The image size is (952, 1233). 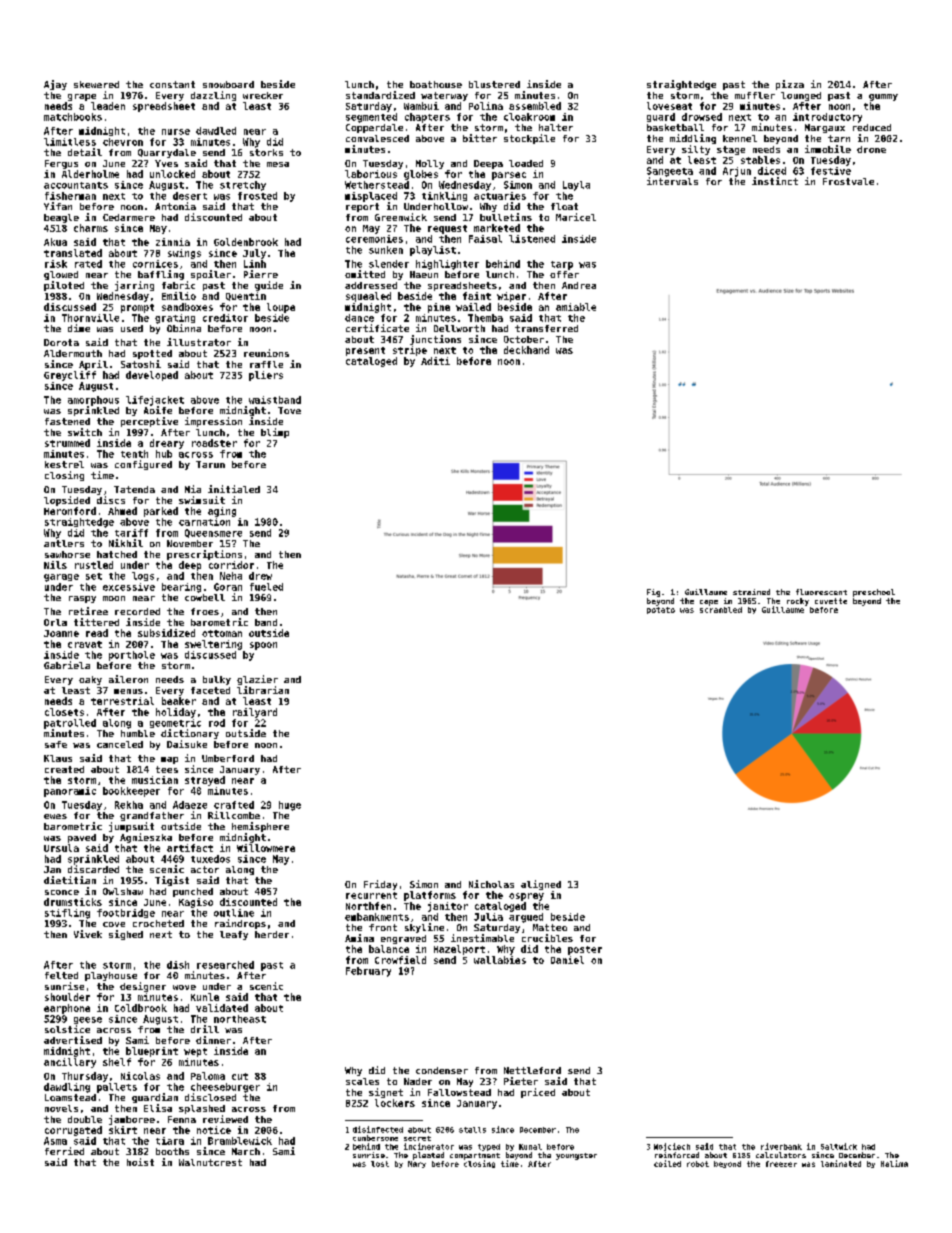 I want to click on hoist, so click(x=140, y=1162).
